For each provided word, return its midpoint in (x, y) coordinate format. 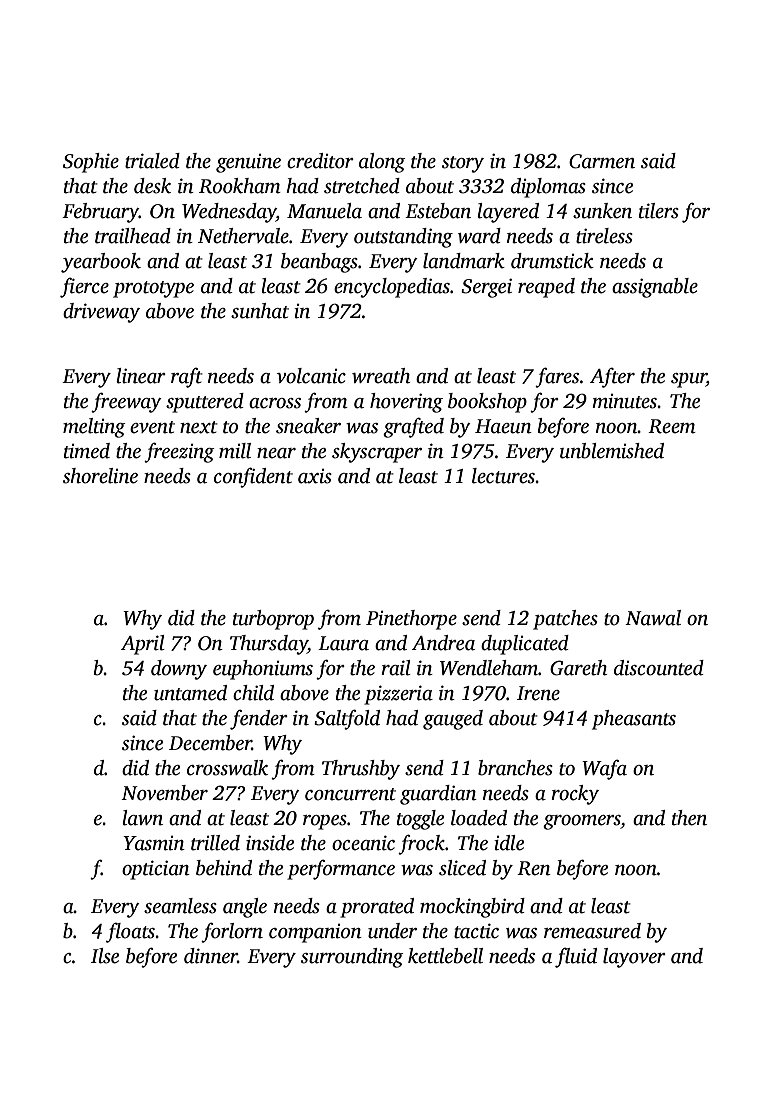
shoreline (100, 476)
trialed (152, 161)
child (253, 693)
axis (315, 476)
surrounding (352, 958)
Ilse (105, 956)
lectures (503, 476)
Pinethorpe (411, 620)
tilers (659, 211)
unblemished (612, 451)
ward (479, 236)
